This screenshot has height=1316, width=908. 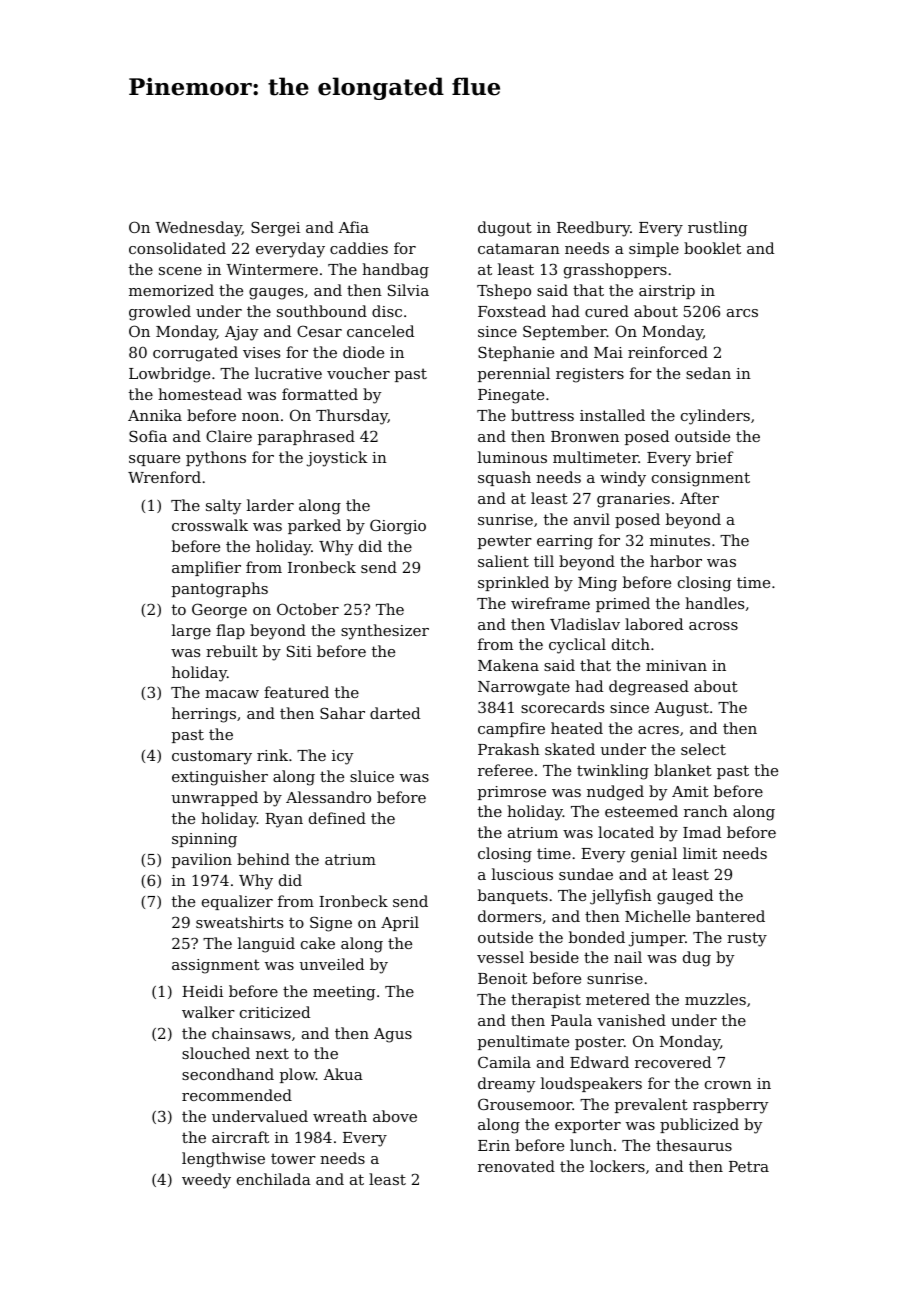 I want to click on blanket, so click(x=683, y=770).
